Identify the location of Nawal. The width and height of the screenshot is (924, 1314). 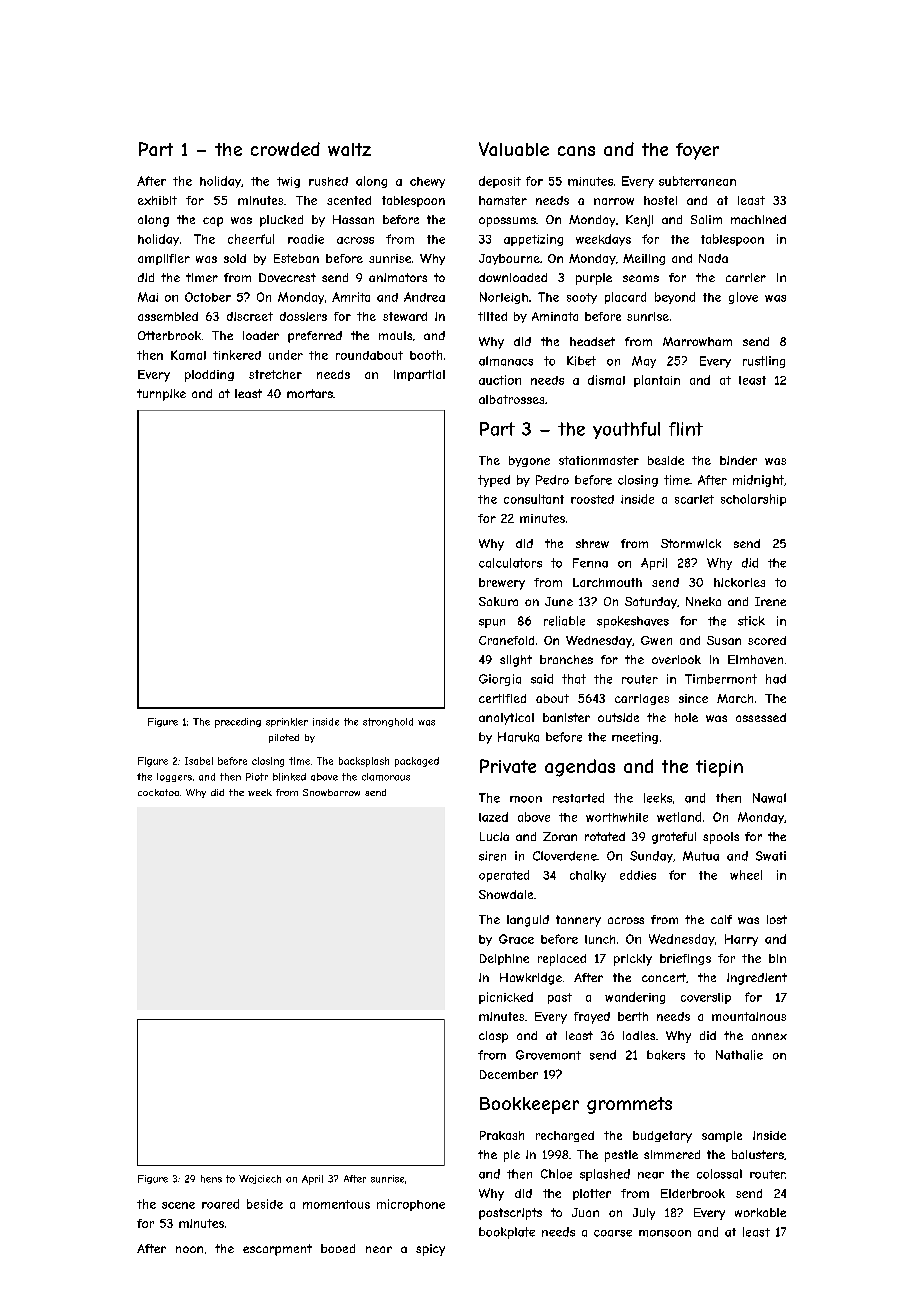
(769, 798).
